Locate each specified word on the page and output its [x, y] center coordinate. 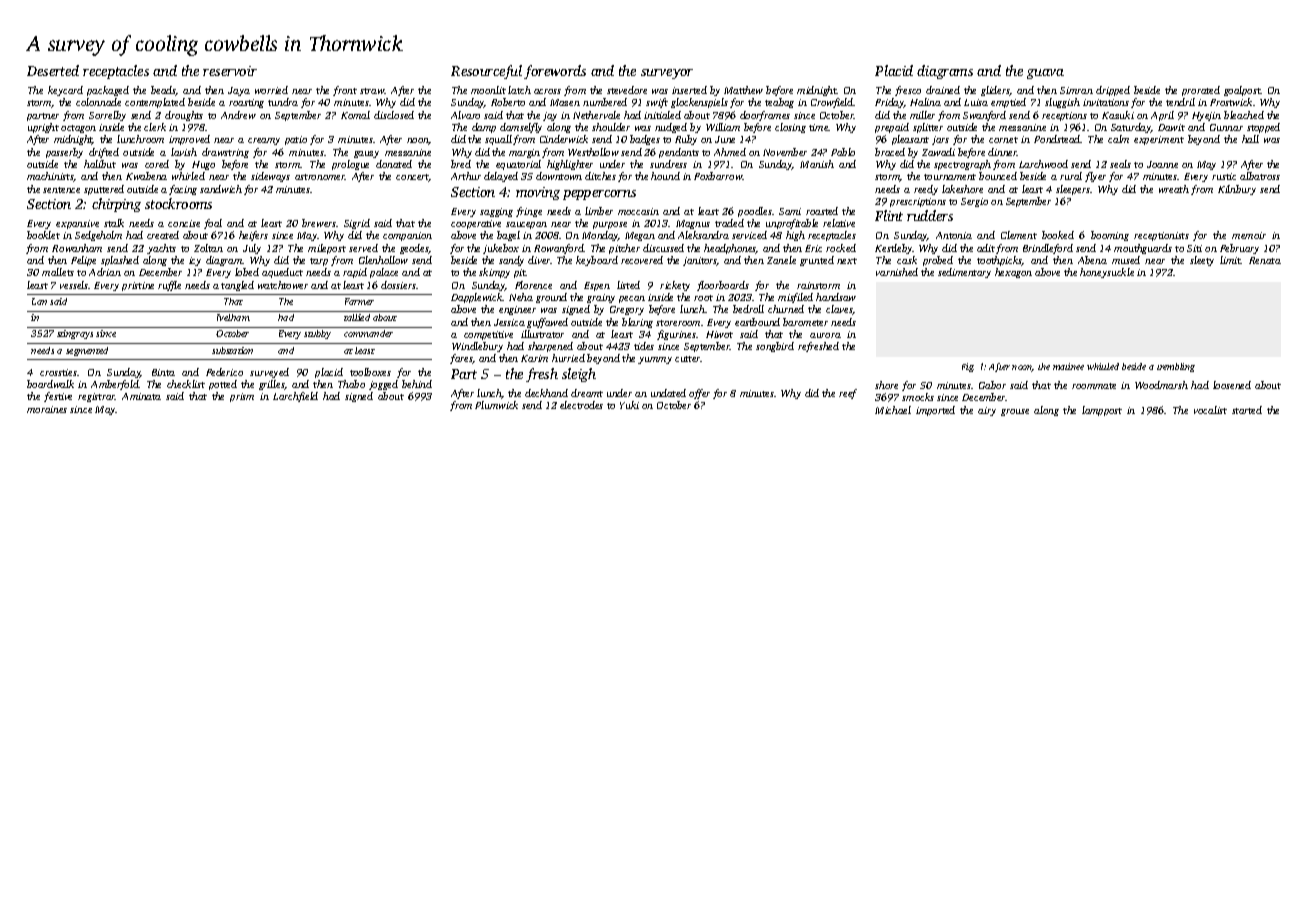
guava [1045, 74]
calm [1118, 139]
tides [644, 346]
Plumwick [496, 405]
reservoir [230, 71]
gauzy [366, 154]
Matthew [743, 90]
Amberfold [115, 385]
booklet [43, 235]
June [725, 139]
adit [986, 248]
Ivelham [233, 317]
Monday [600, 236]
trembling [1176, 367]
